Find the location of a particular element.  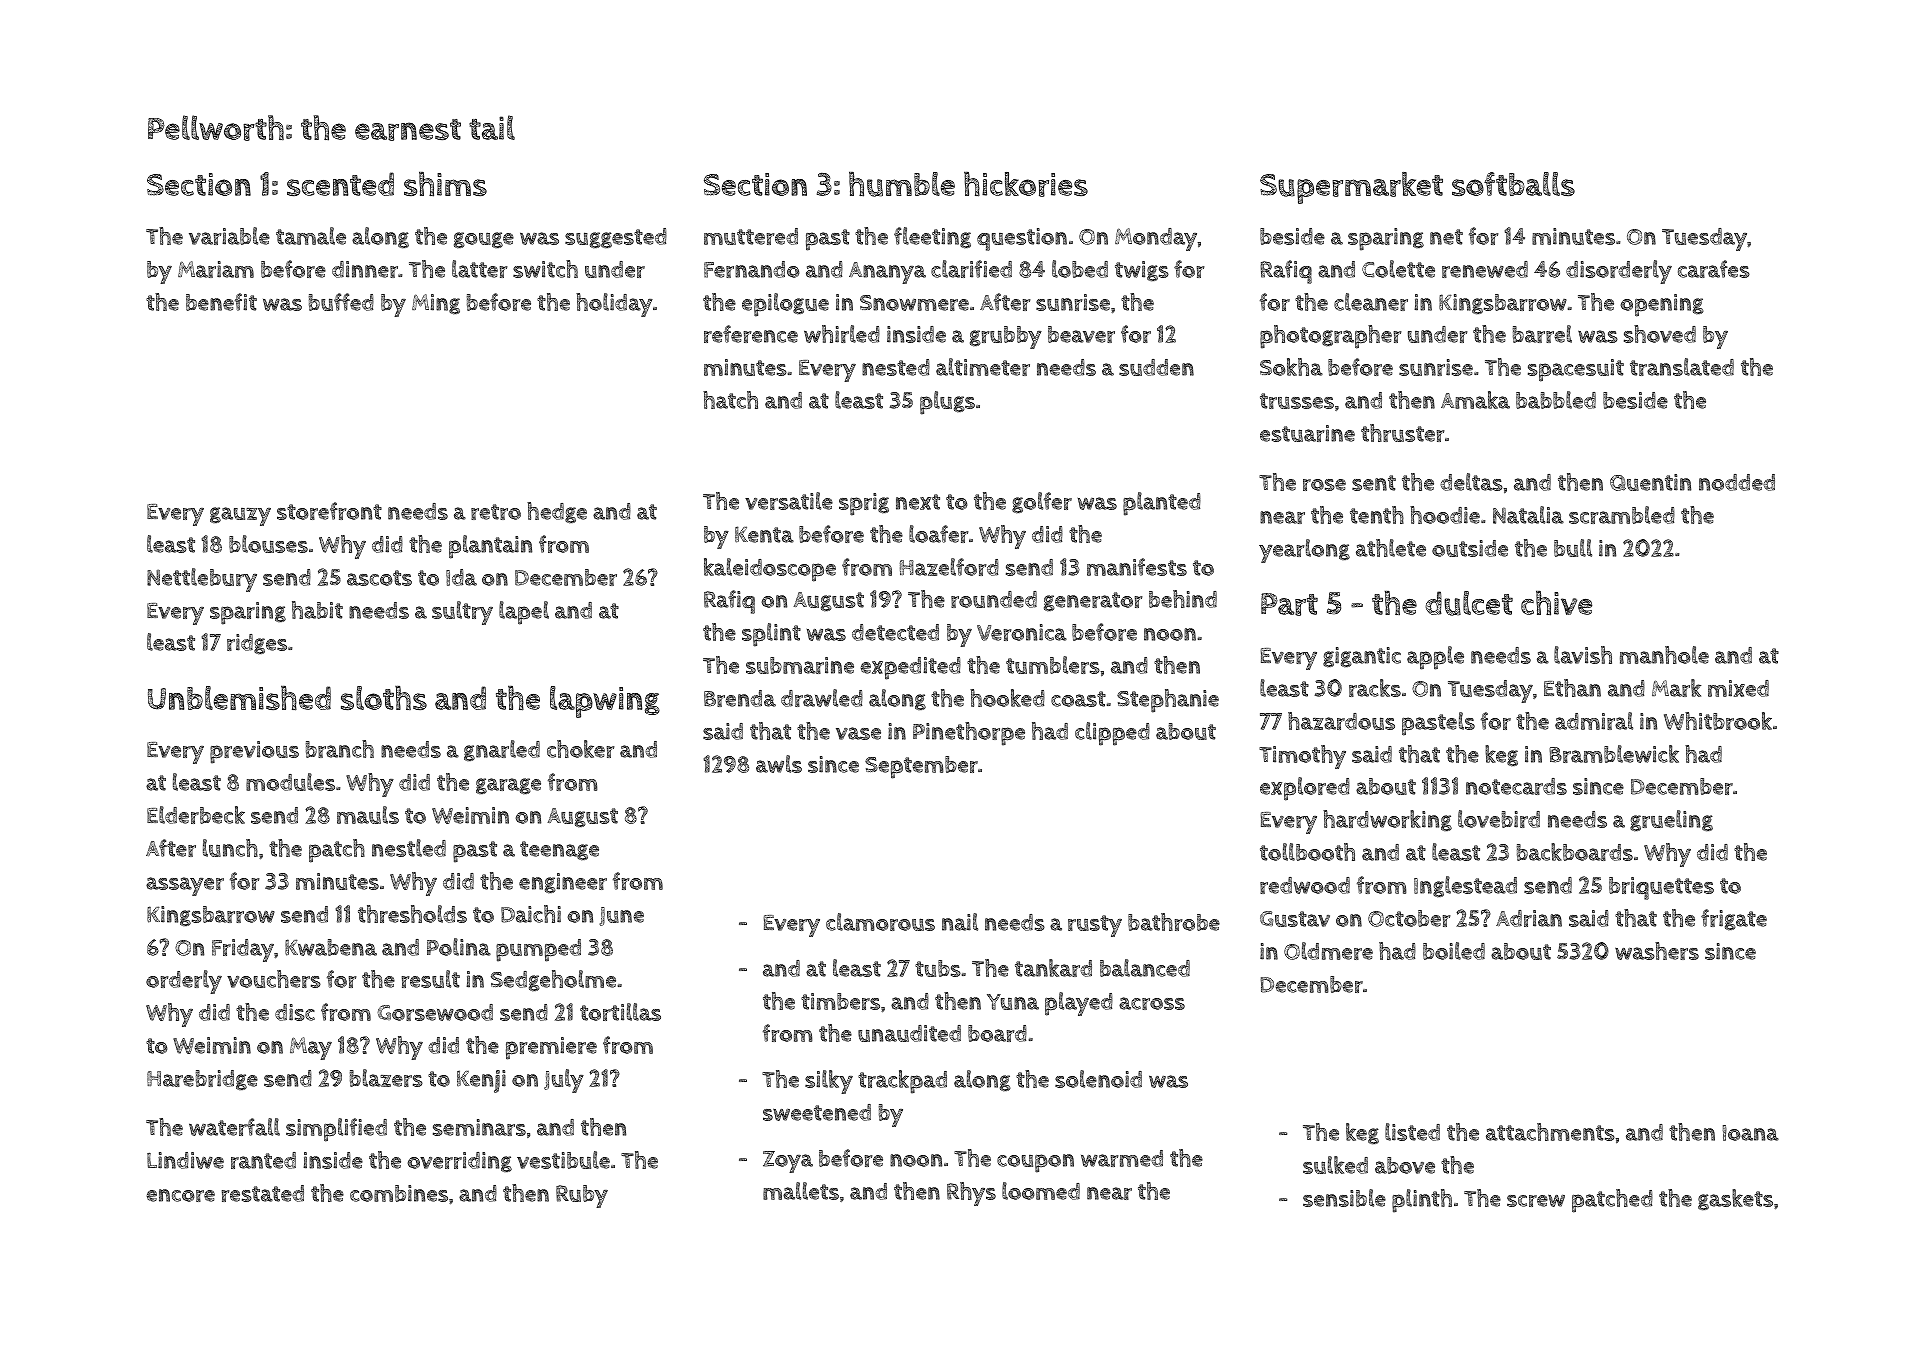

Timothy is located at coordinates (1302, 757).
